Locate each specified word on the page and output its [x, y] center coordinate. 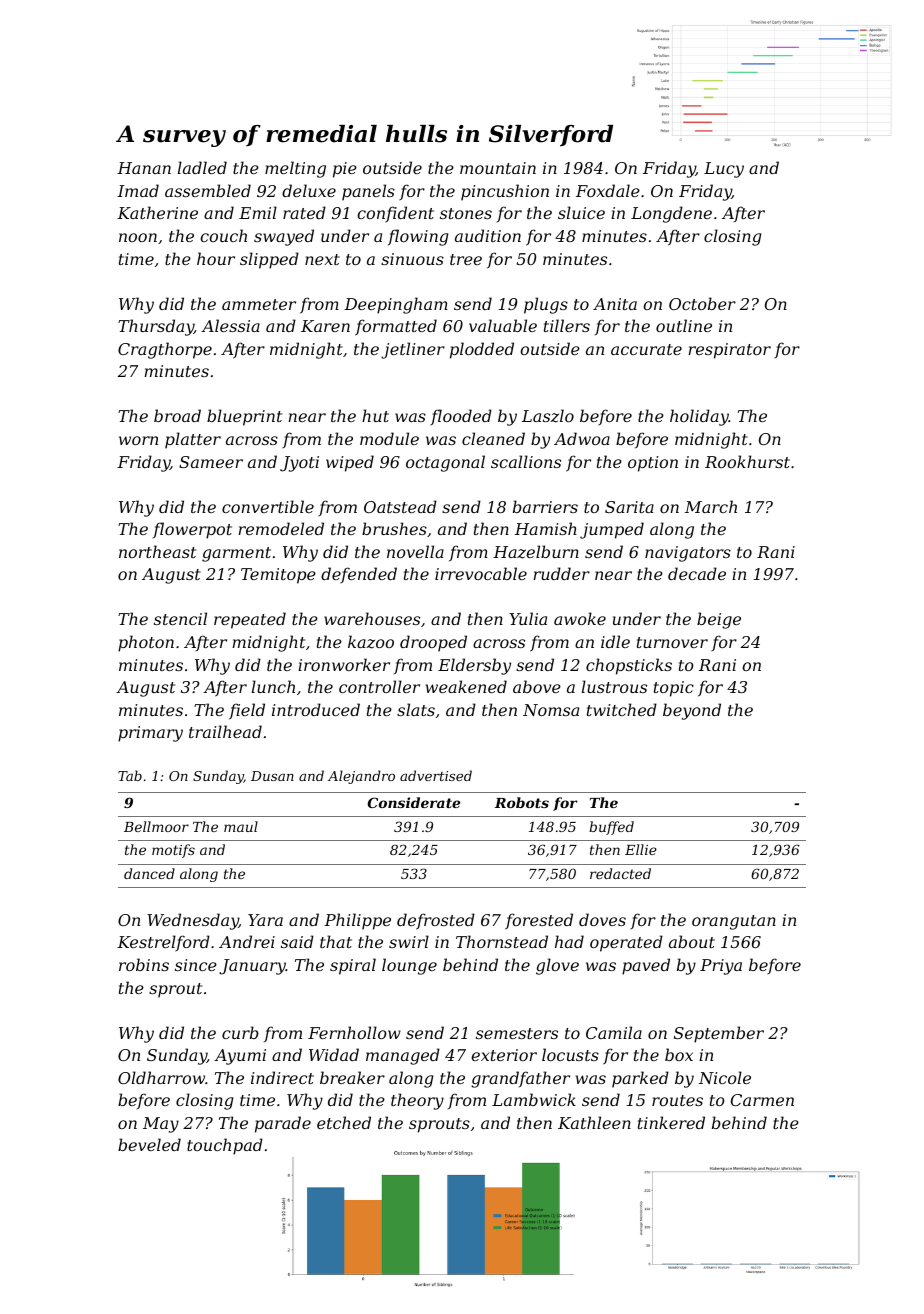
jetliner [413, 350]
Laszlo [548, 416]
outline [684, 325]
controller [379, 686]
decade [697, 573]
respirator [729, 351]
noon [138, 237]
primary [150, 734]
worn [138, 440]
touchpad [225, 1146]
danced [149, 873]
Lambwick [534, 1099]
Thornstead [502, 941]
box [679, 1054]
